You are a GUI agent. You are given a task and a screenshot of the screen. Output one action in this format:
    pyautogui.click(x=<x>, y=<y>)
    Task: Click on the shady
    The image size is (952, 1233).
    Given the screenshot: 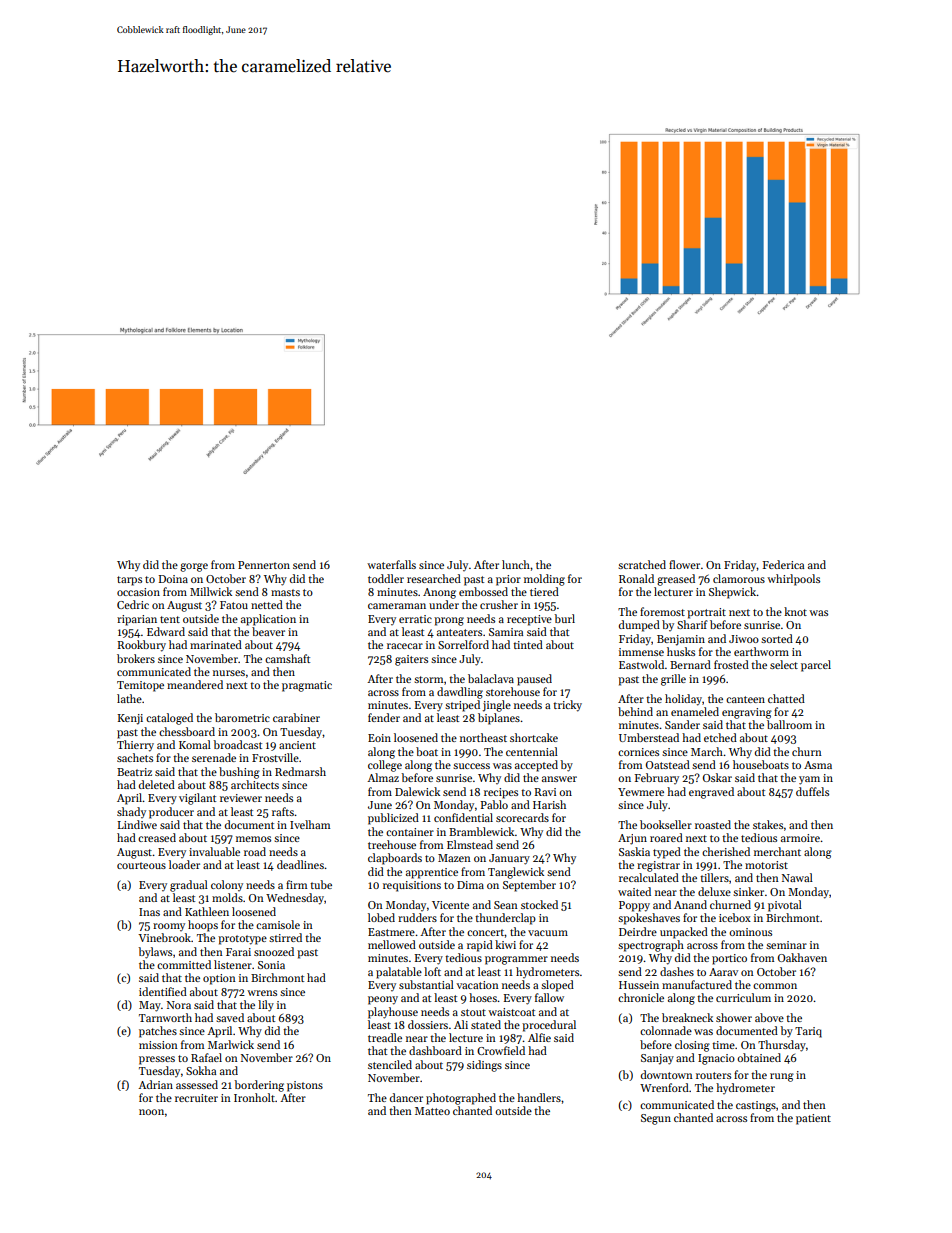 What is the action you would take?
    pyautogui.click(x=131, y=812)
